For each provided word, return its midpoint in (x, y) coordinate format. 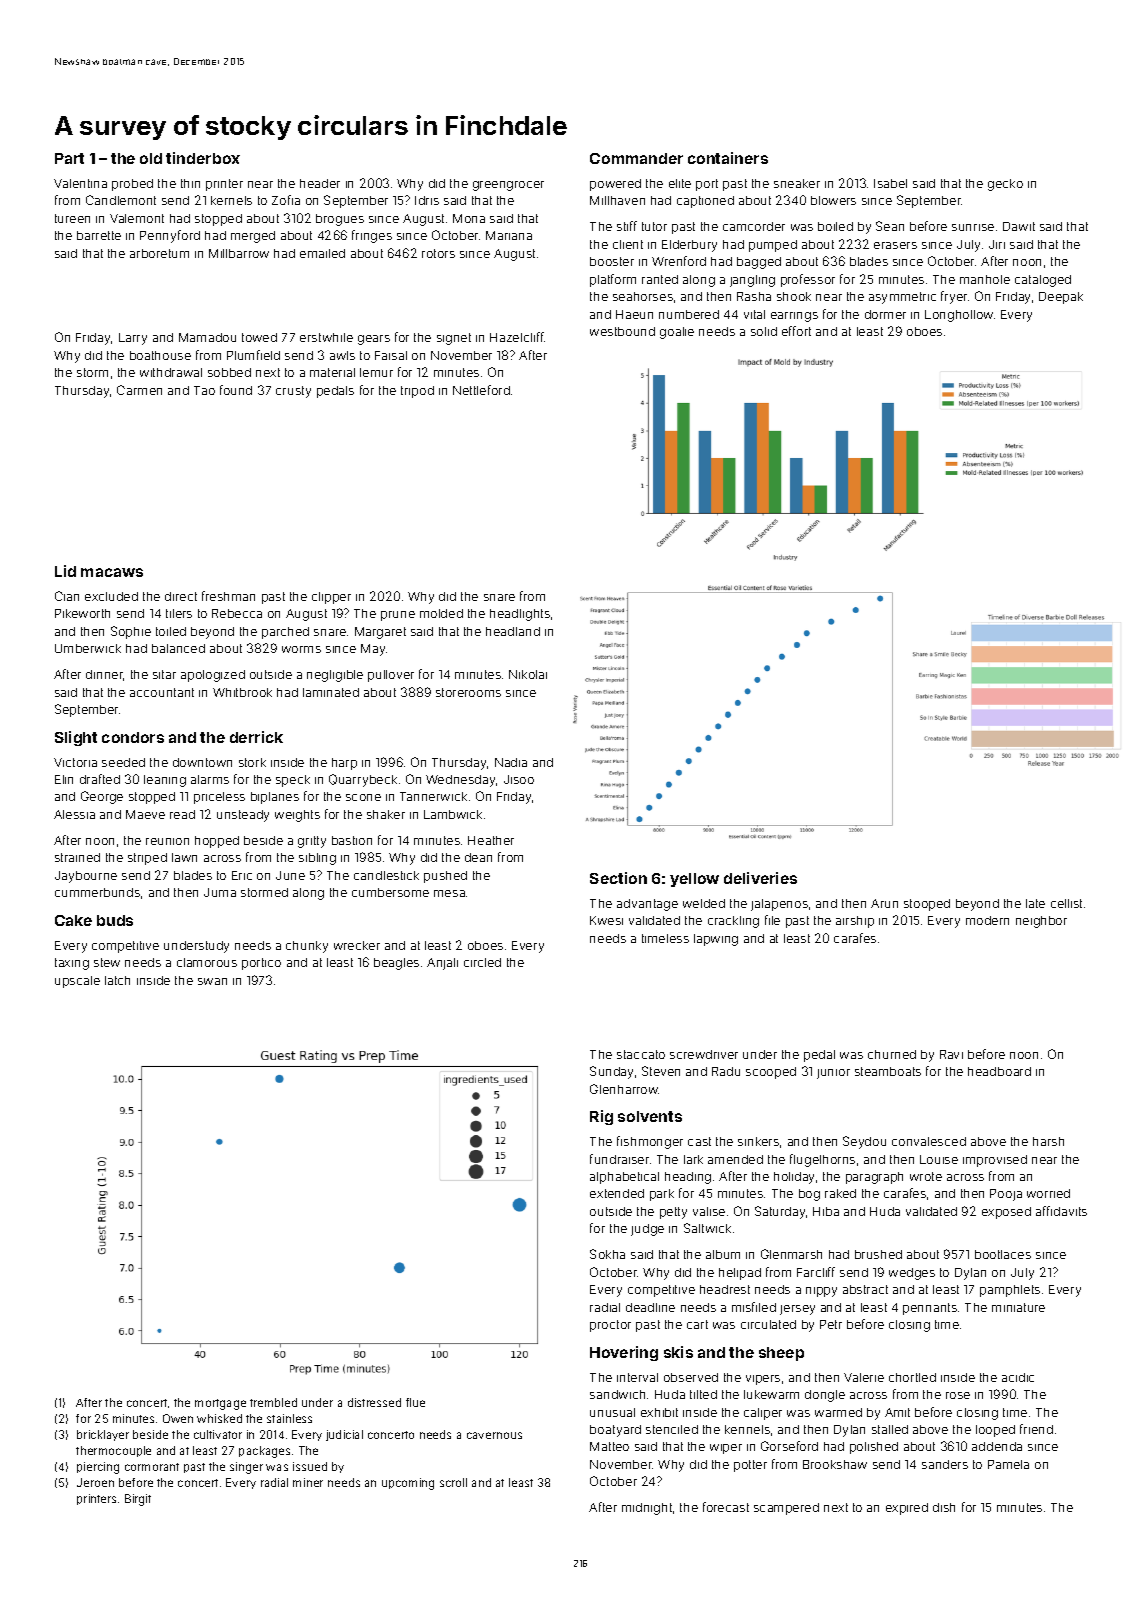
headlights (520, 615)
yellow (694, 880)
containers (728, 158)
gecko (1005, 185)
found (236, 390)
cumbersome (390, 892)
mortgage (220, 1404)
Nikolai (528, 674)
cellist (1066, 903)
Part (69, 158)
